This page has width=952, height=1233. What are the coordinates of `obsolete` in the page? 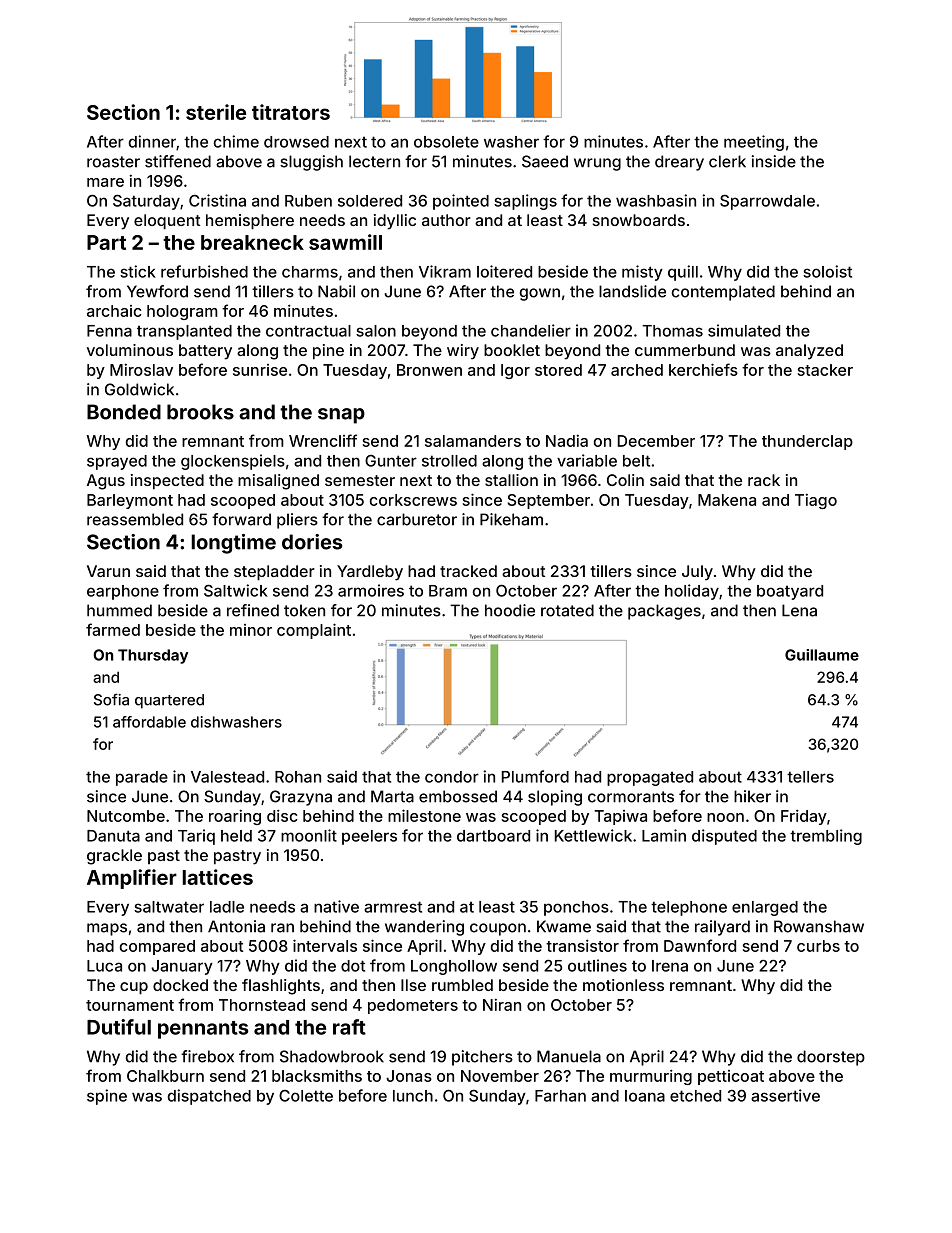 It's located at (446, 142).
